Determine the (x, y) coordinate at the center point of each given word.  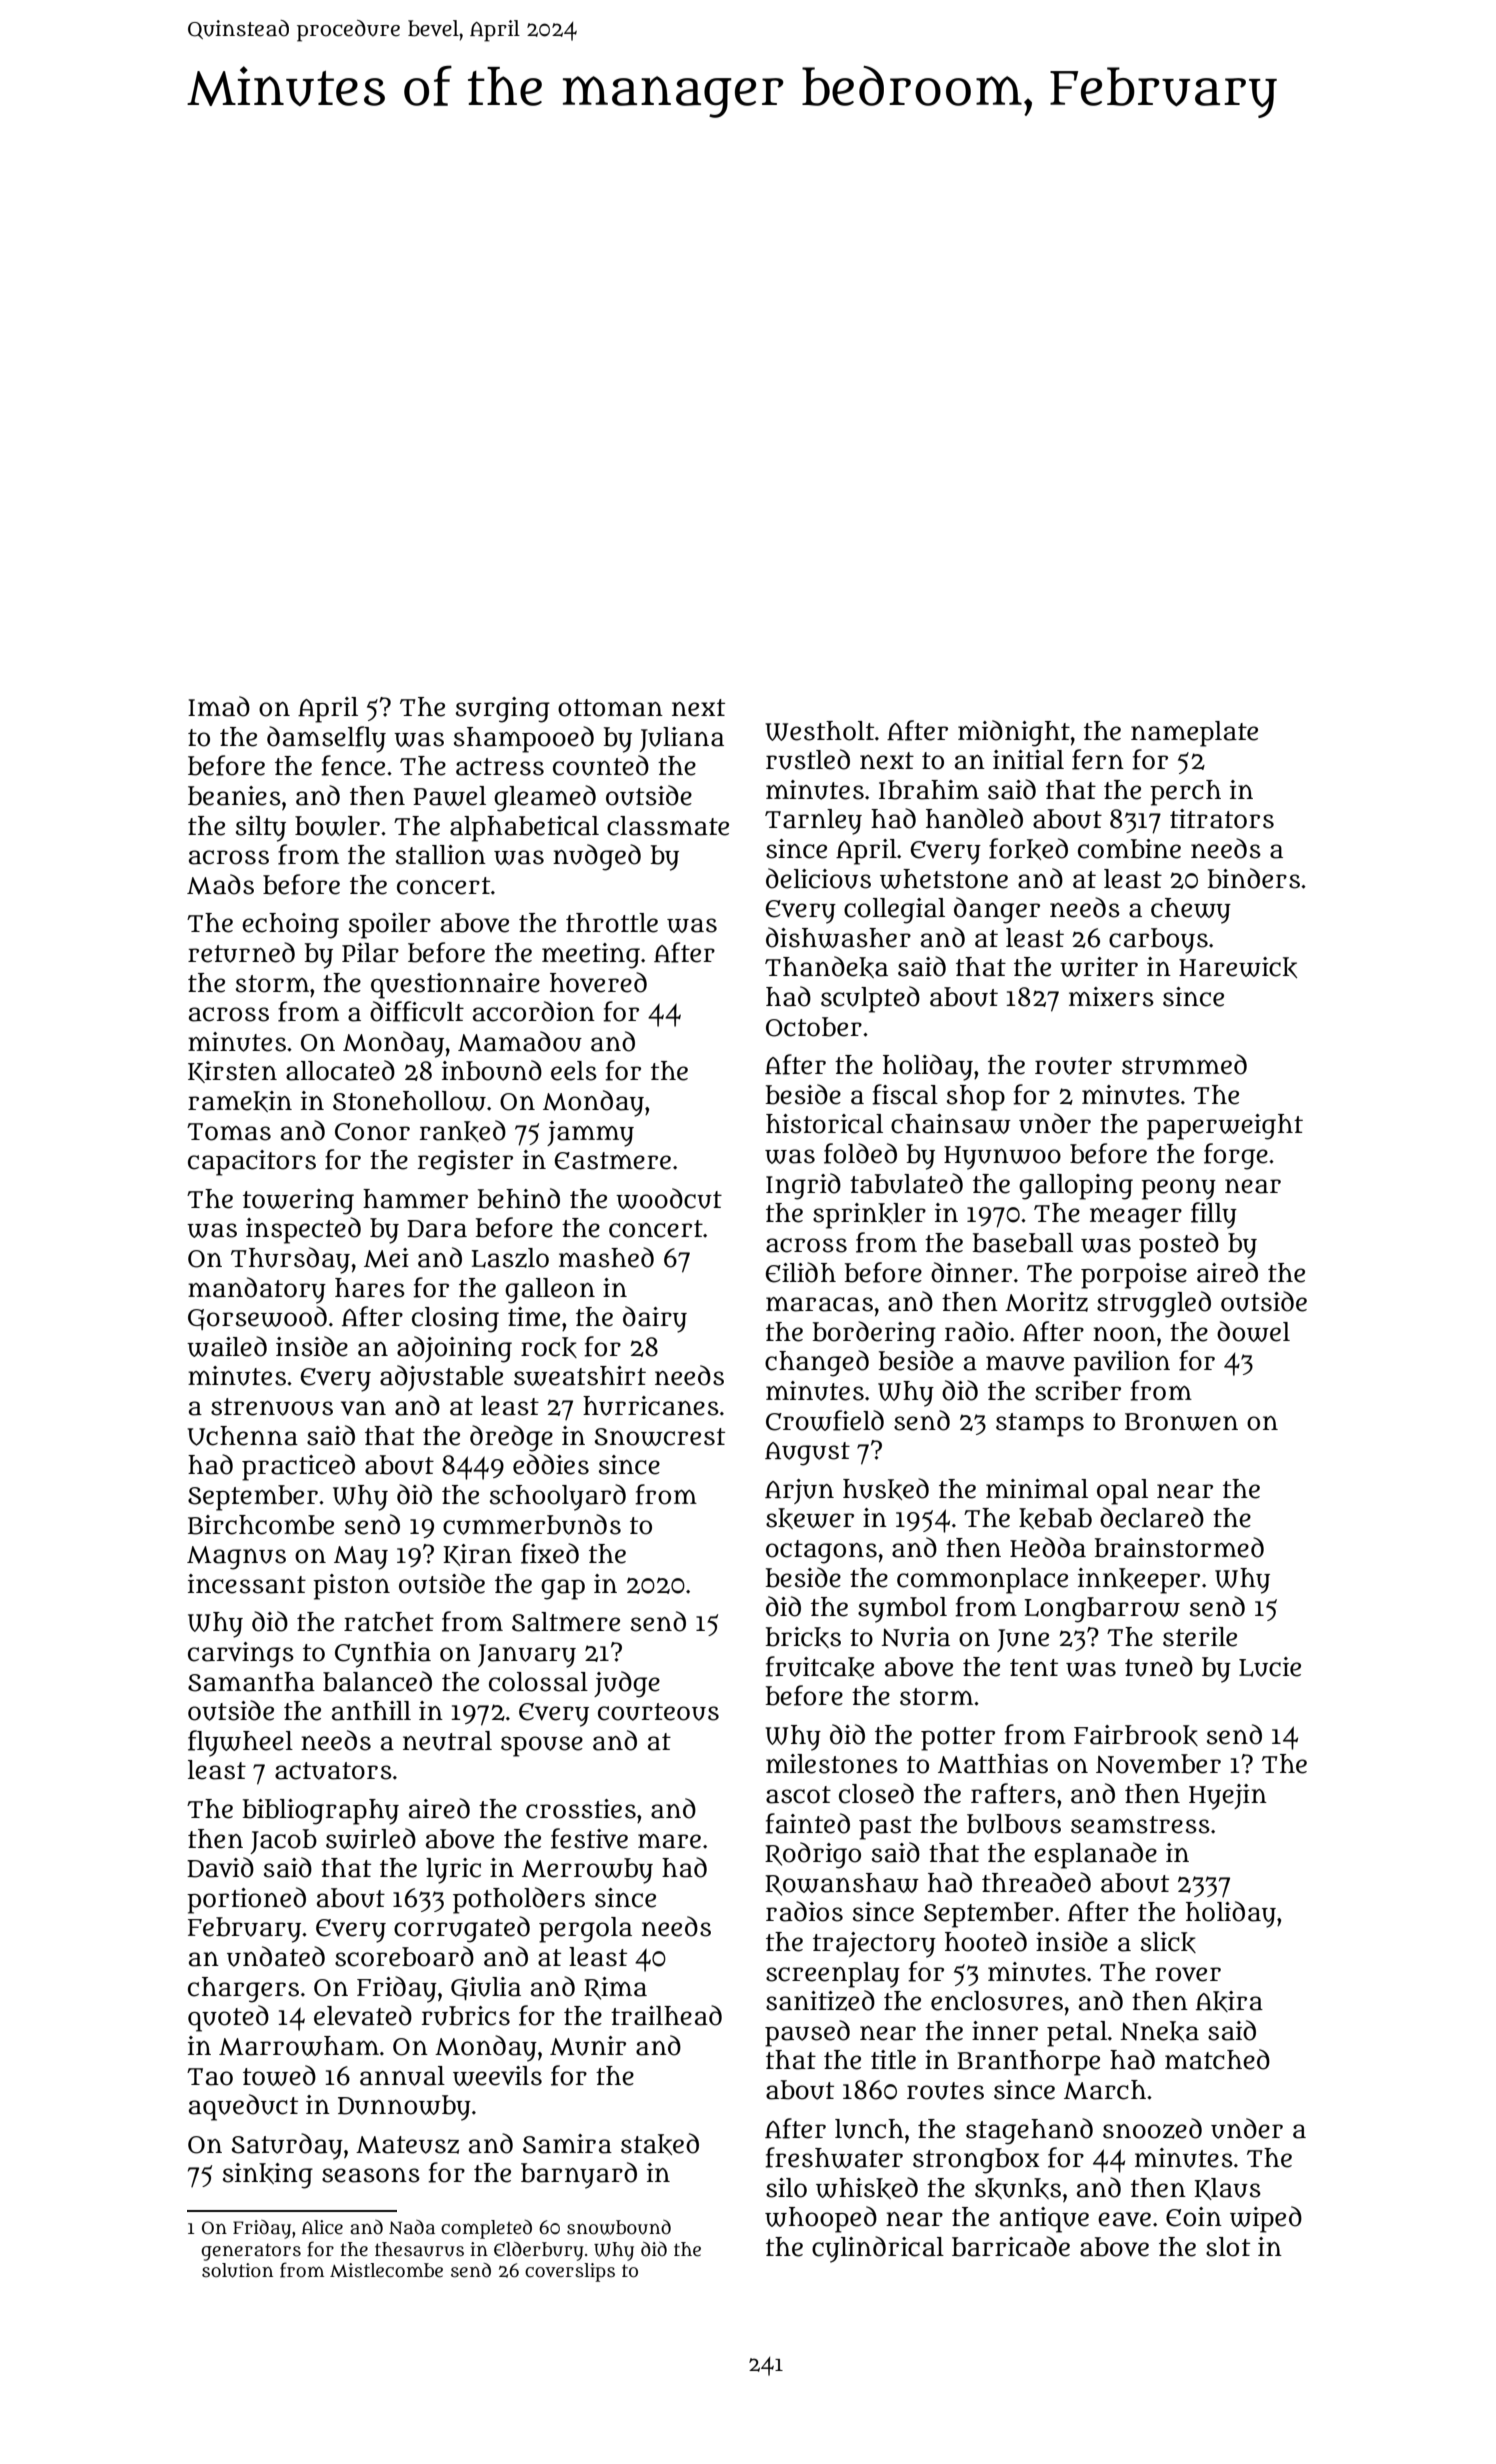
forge (1236, 1156)
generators (251, 2252)
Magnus (236, 1558)
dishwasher (838, 937)
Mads (220, 884)
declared (1152, 1517)
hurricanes (651, 1406)
